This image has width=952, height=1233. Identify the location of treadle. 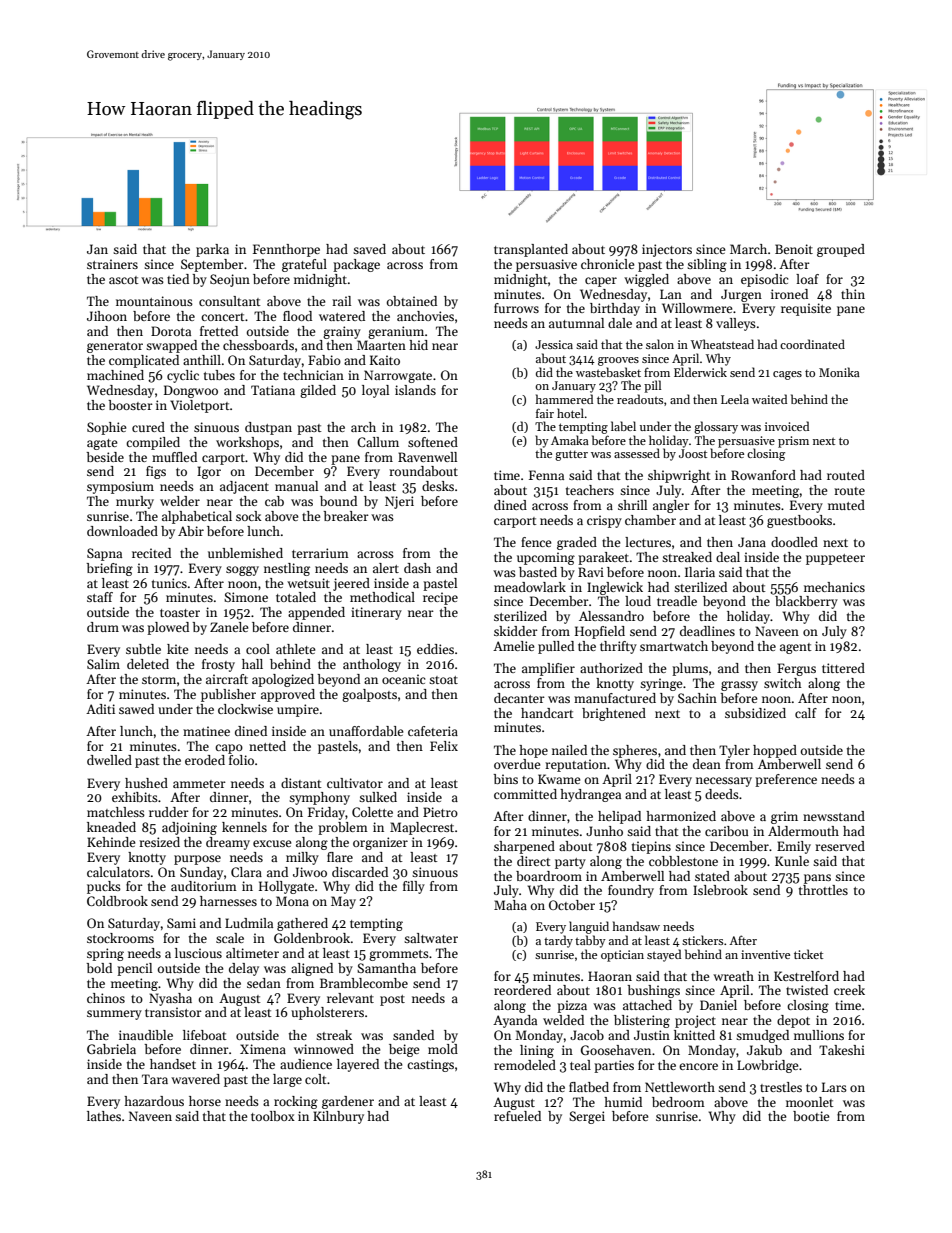
(677, 601).
